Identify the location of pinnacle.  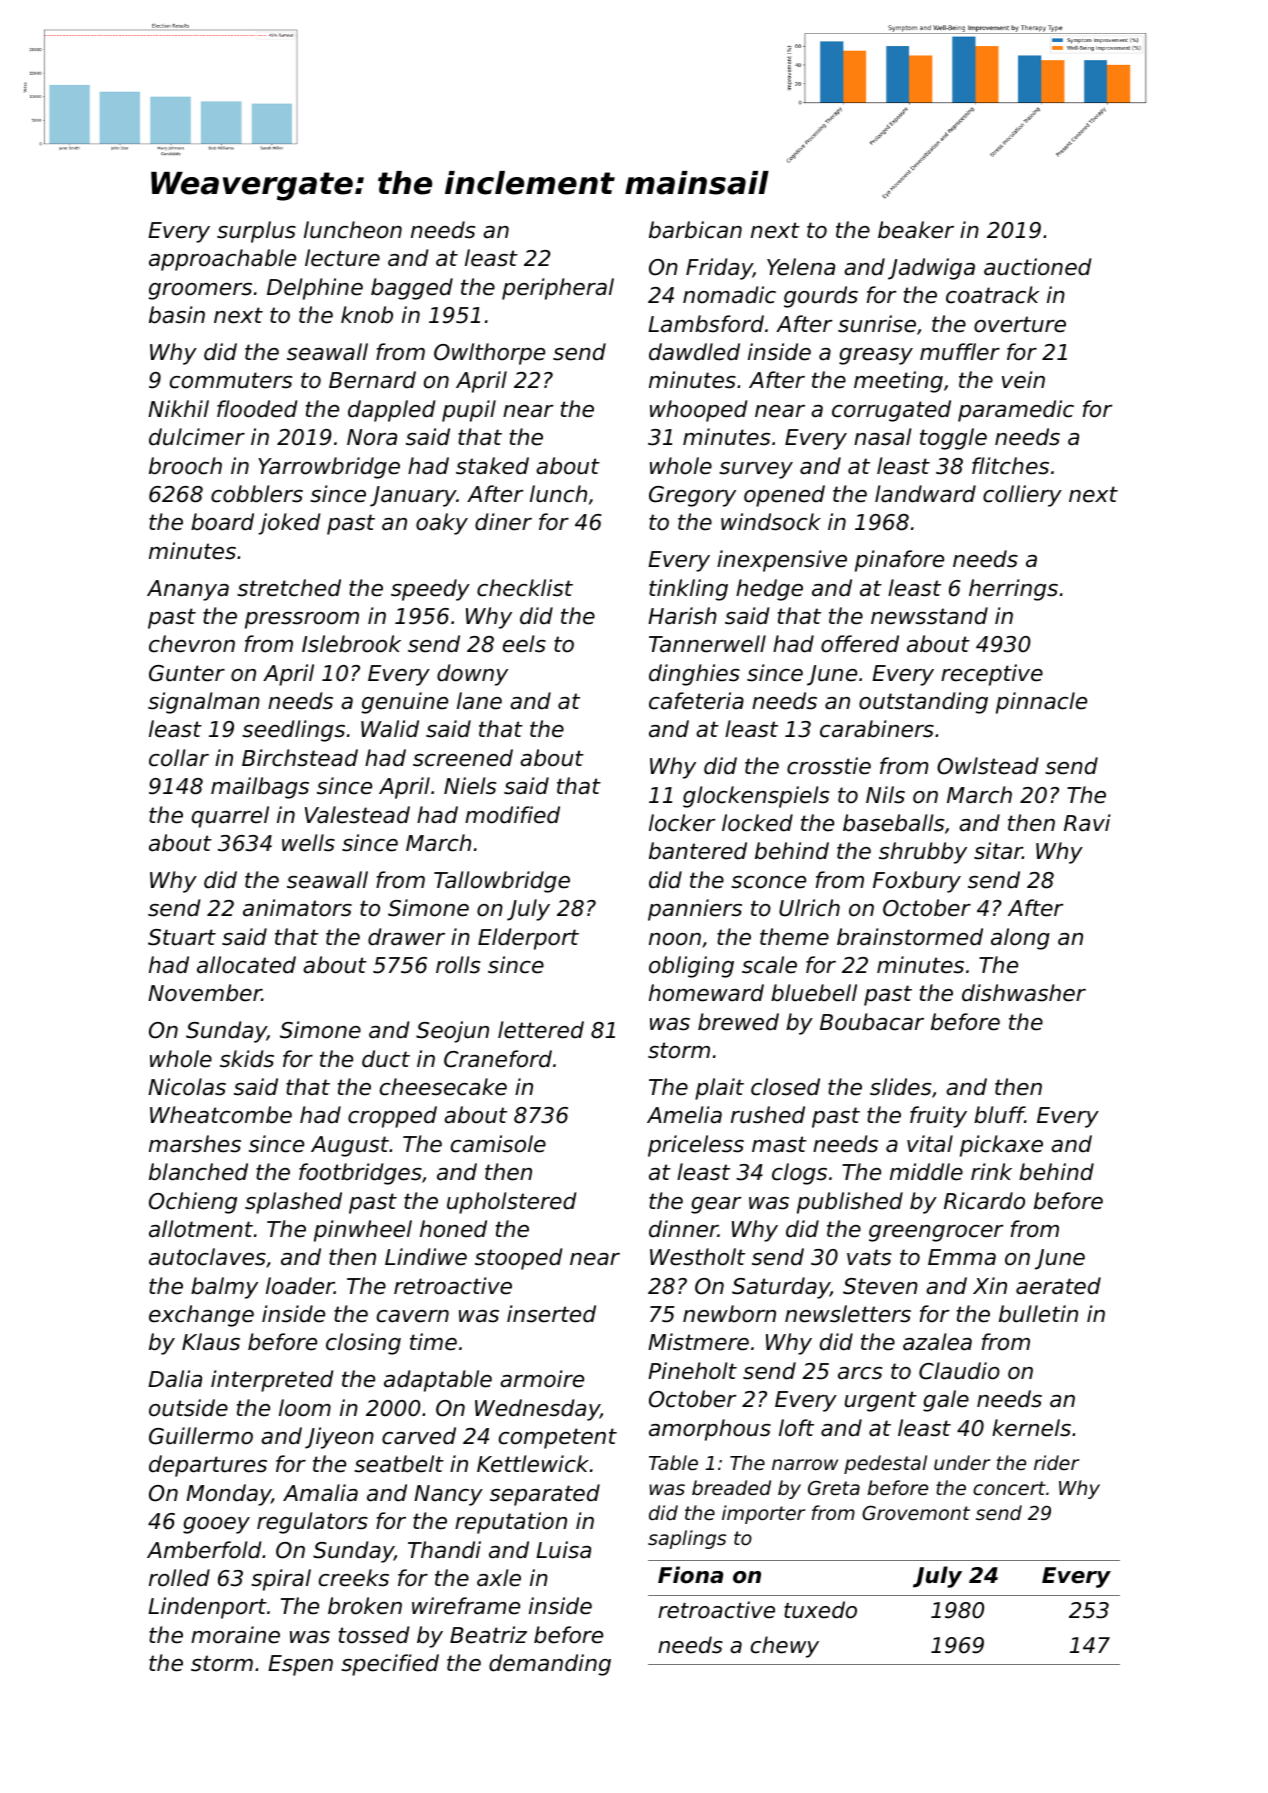
(1041, 703).
